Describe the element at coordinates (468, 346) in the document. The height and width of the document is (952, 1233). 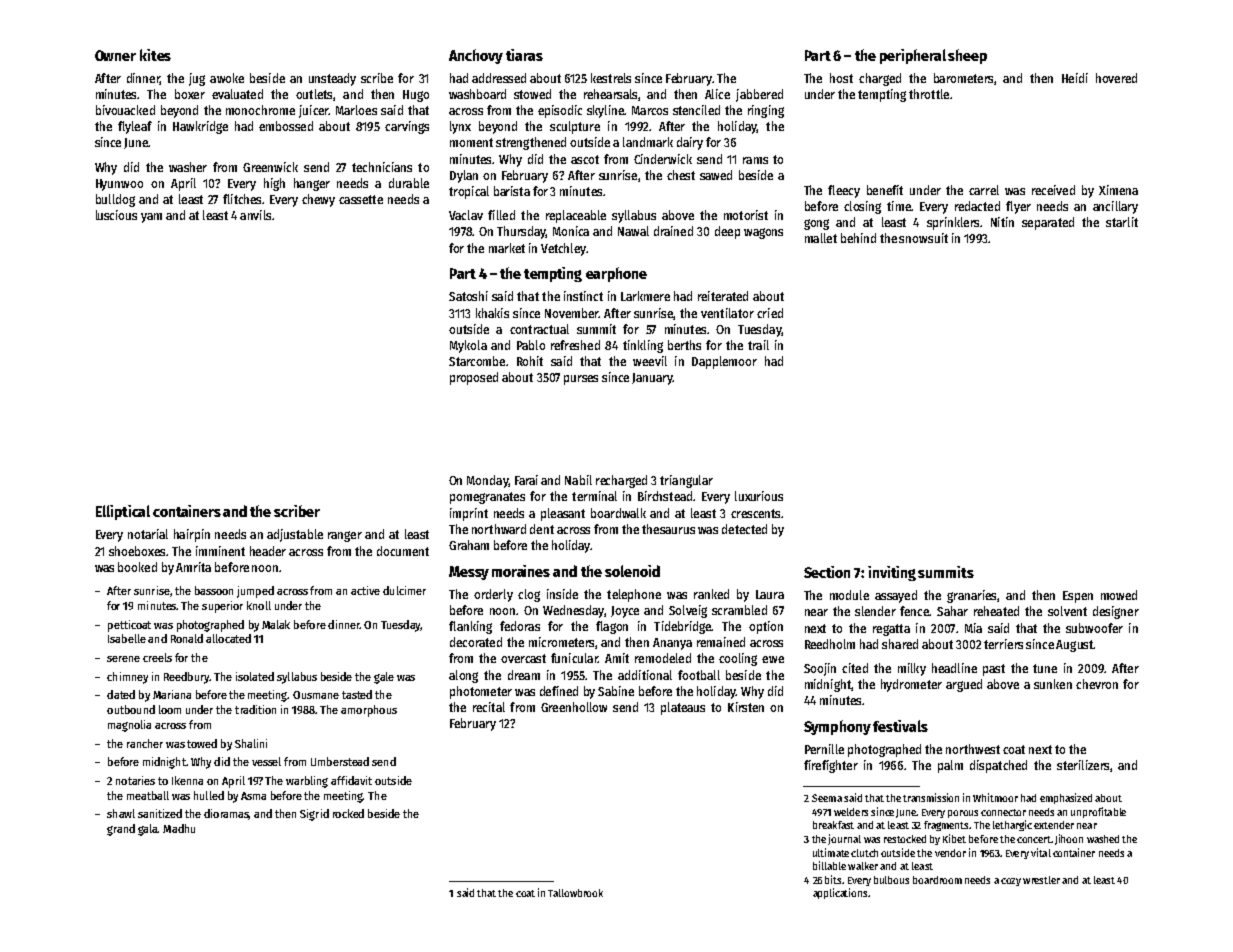
I see `Mykola` at that location.
